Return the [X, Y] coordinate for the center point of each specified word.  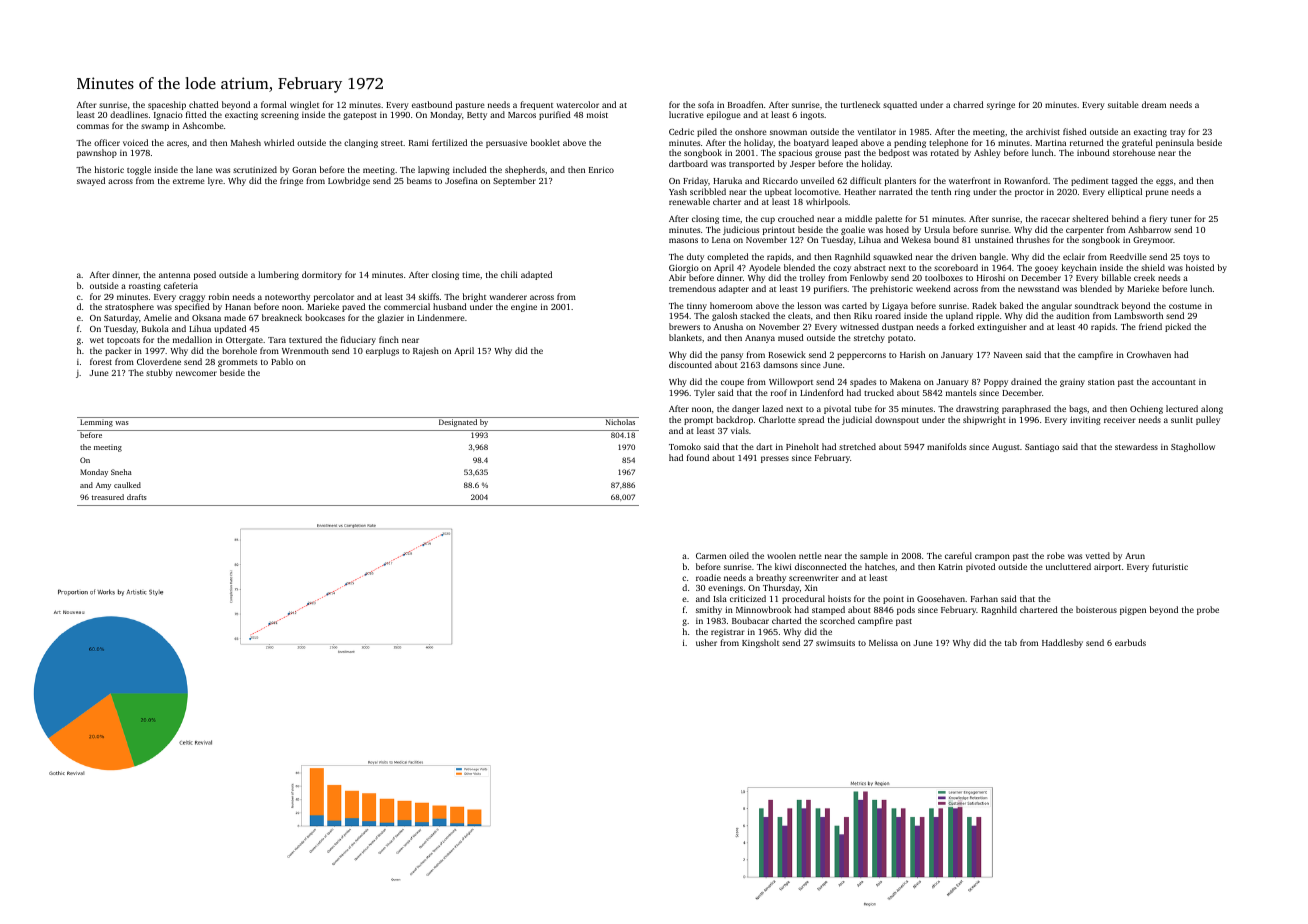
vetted [1098, 555]
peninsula [1175, 143]
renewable [689, 201]
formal [274, 104]
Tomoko [685, 446]
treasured [108, 497]
